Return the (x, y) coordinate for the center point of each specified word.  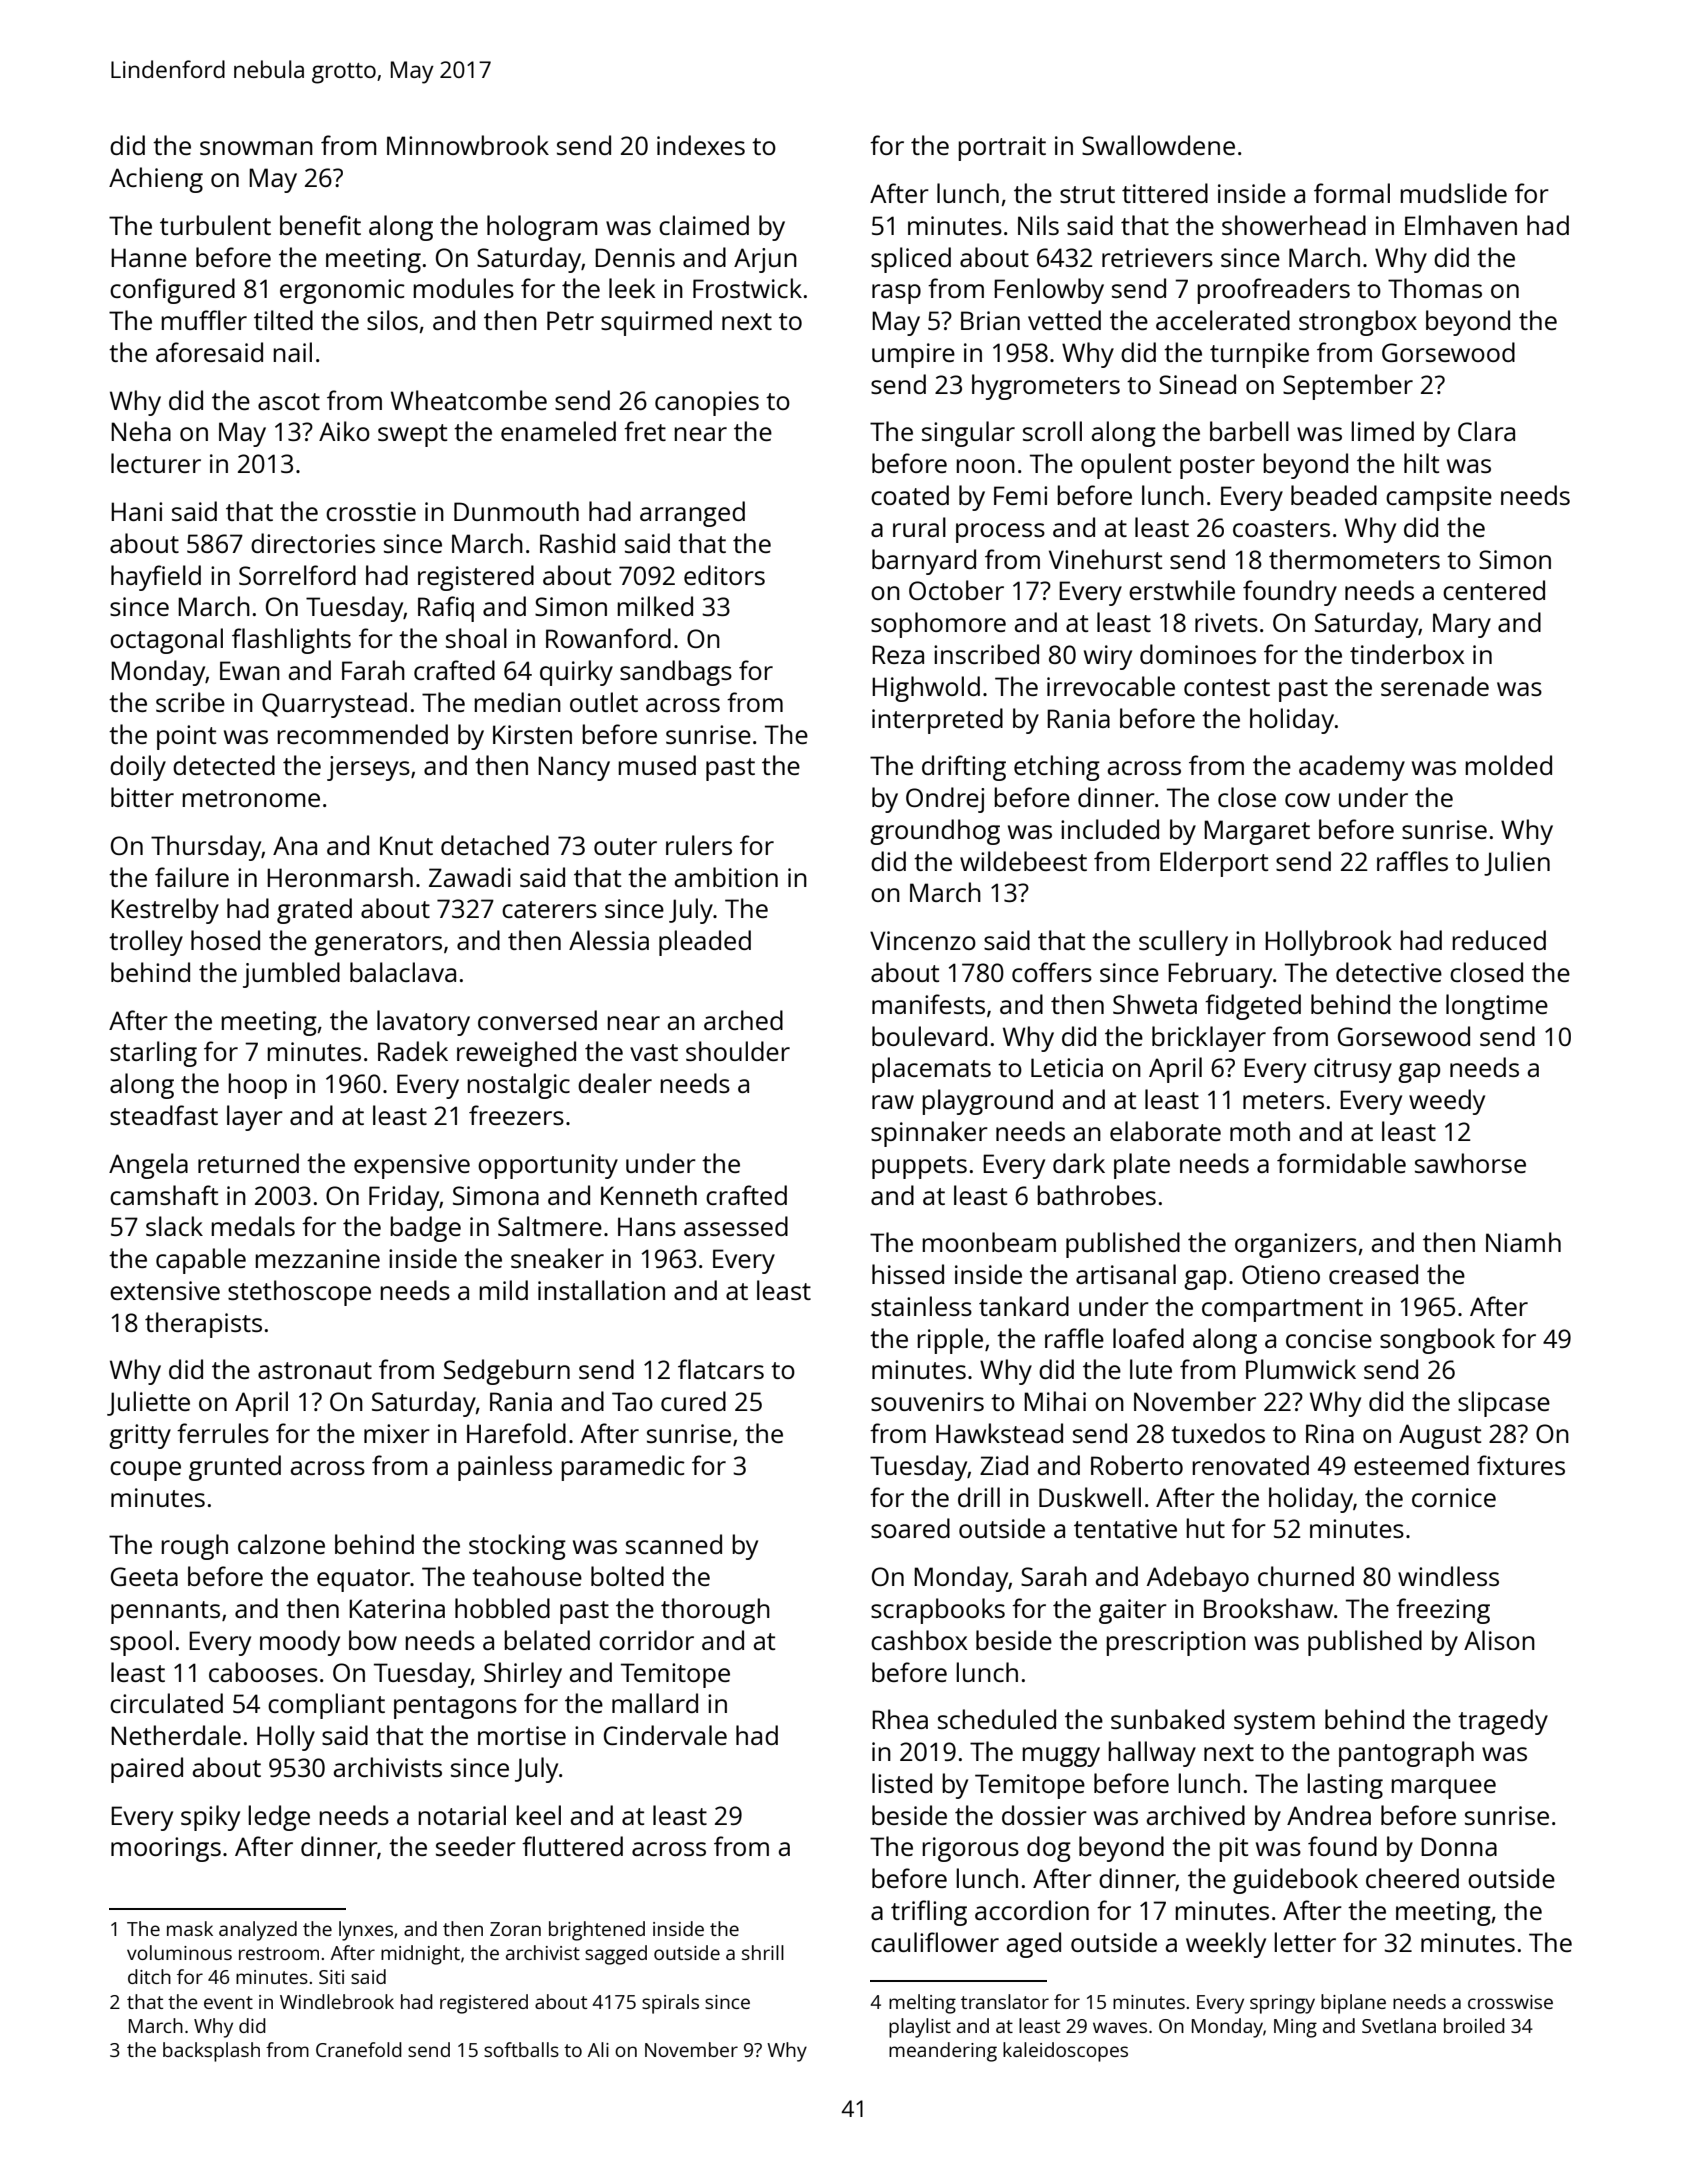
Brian (990, 320)
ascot (289, 401)
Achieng (156, 180)
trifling (929, 1913)
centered (1494, 590)
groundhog (935, 832)
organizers (1296, 1245)
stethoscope (299, 1293)
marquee (1443, 1789)
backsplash (211, 2052)
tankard (1024, 1306)
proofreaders (1273, 291)
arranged (692, 514)
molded (1508, 765)
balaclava (403, 972)
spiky (210, 1818)
